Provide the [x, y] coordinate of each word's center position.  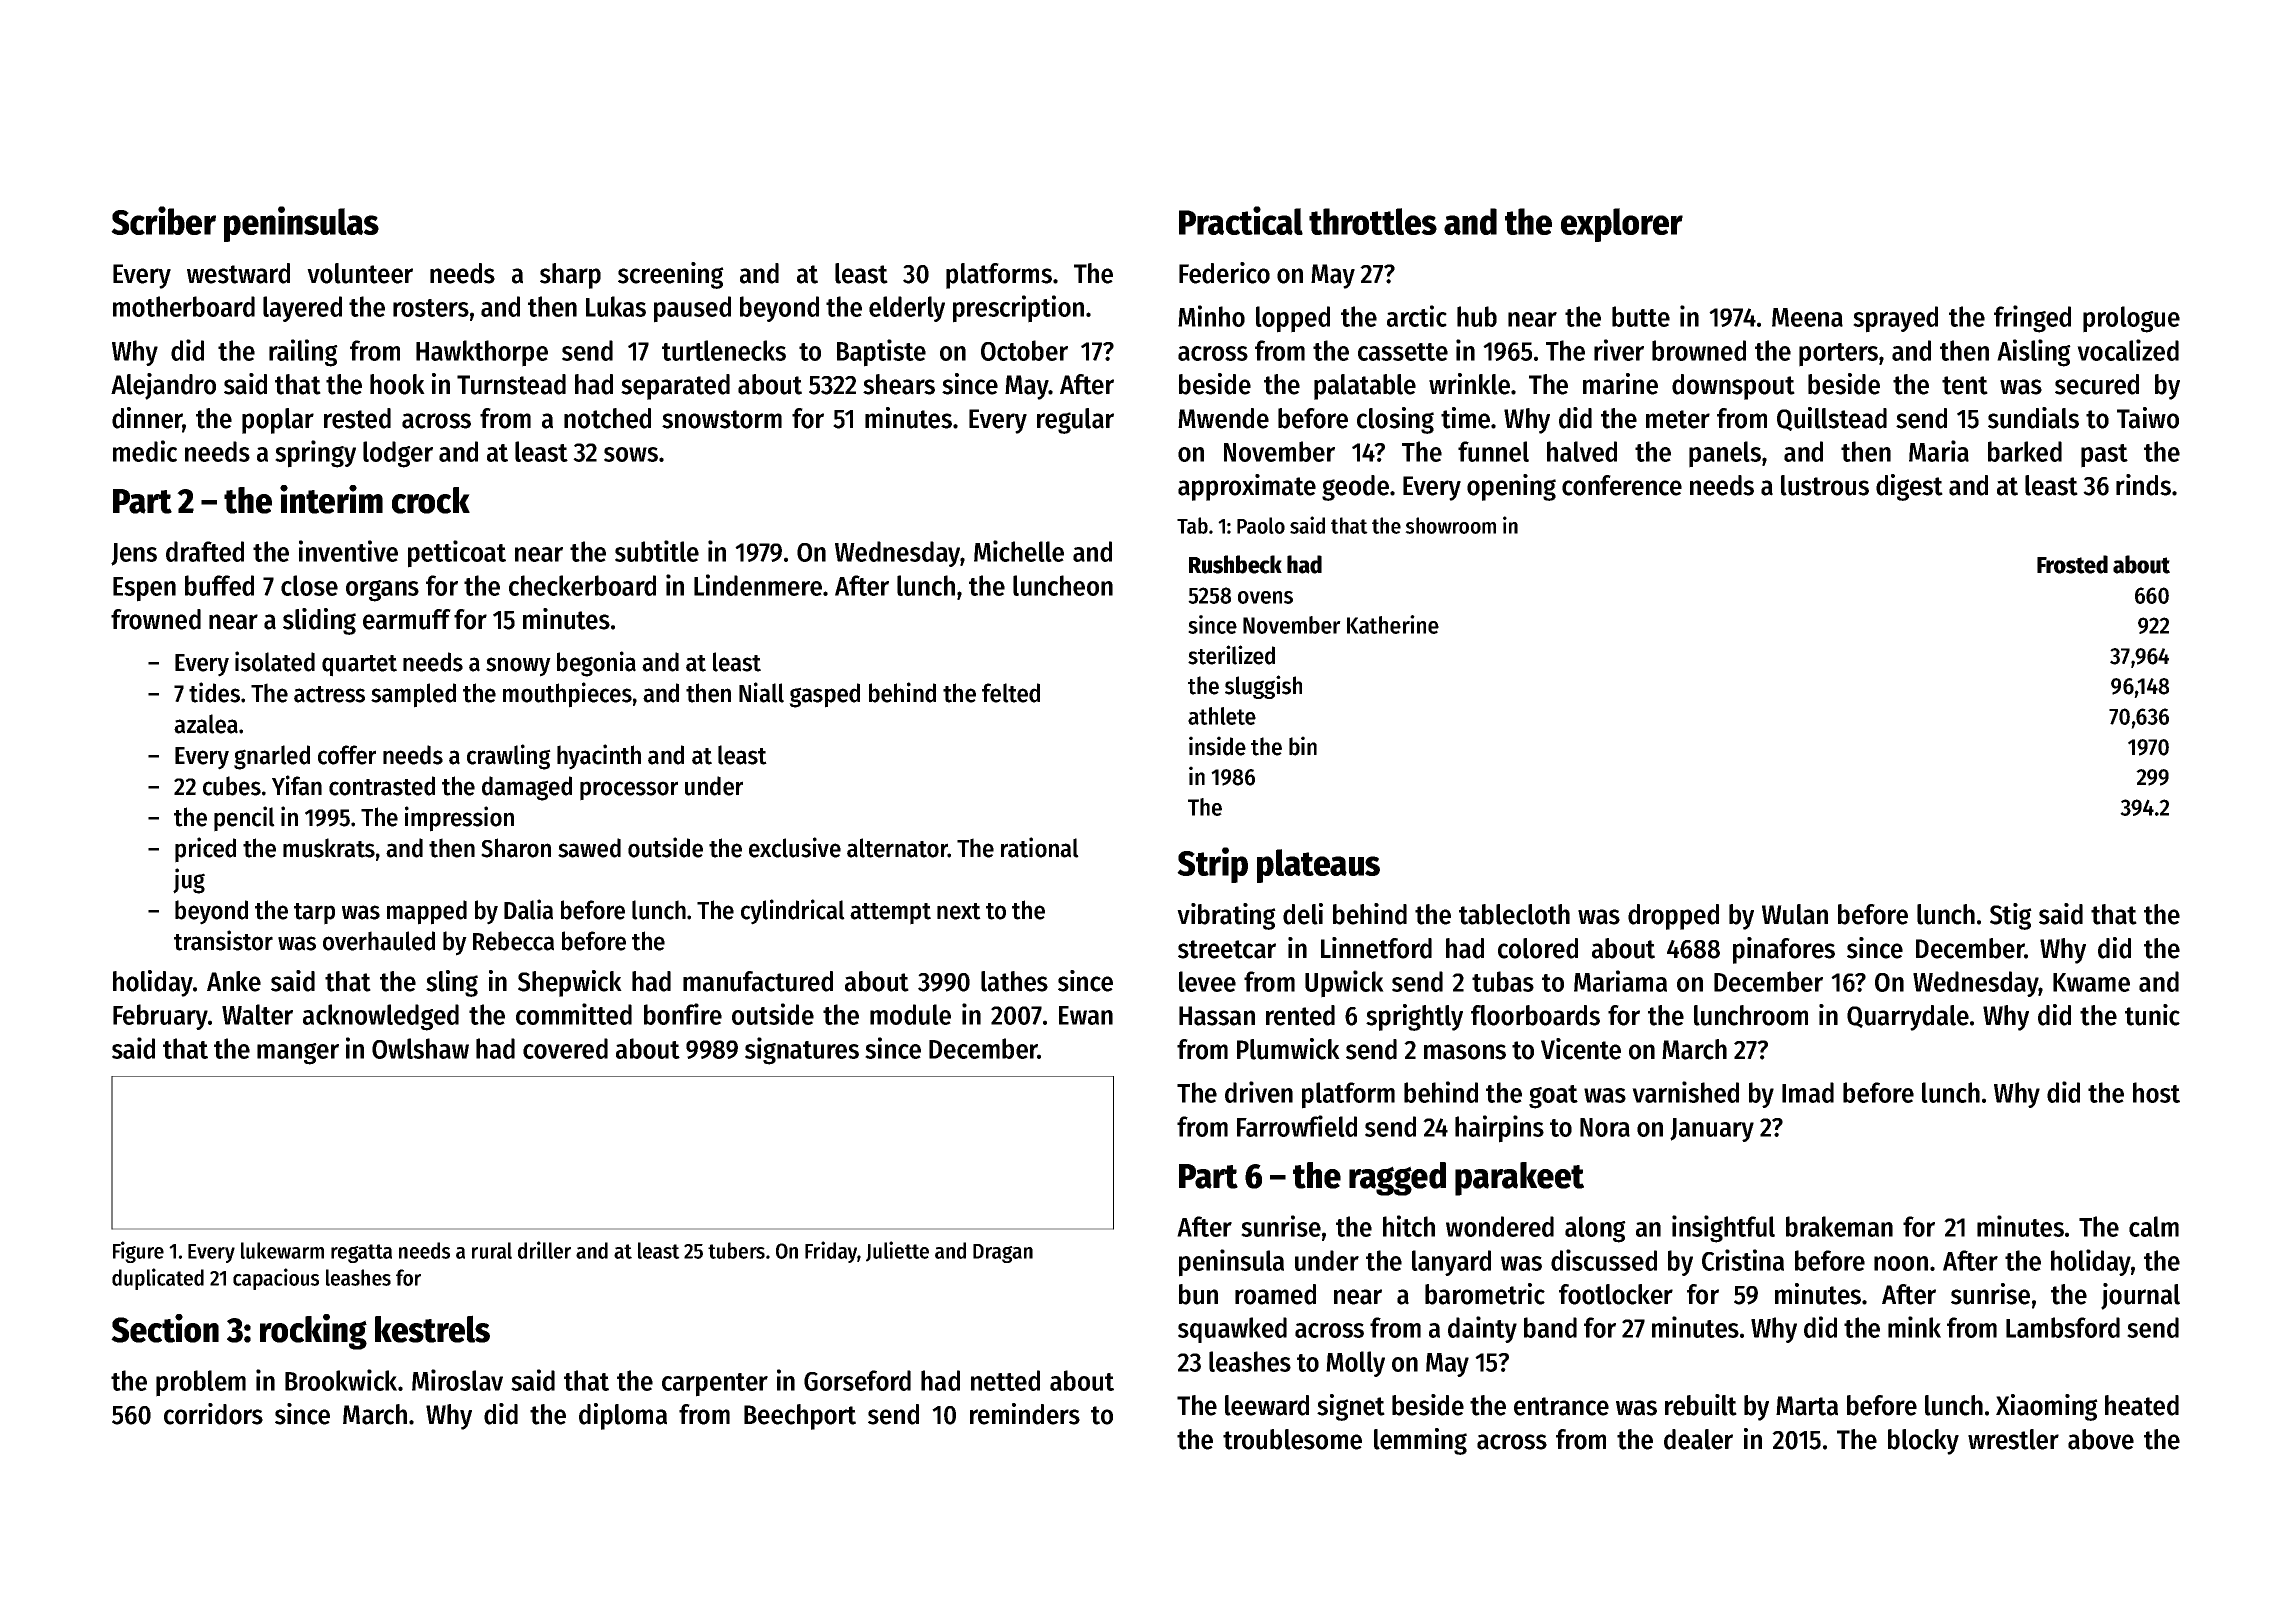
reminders [1025, 1414]
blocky [1923, 1442]
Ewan [1086, 1015]
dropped [1673, 917]
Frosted [2072, 564]
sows [631, 454]
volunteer [360, 273]
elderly [907, 309]
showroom [1450, 525]
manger [298, 1054]
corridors [213, 1414]
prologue [2131, 319]
